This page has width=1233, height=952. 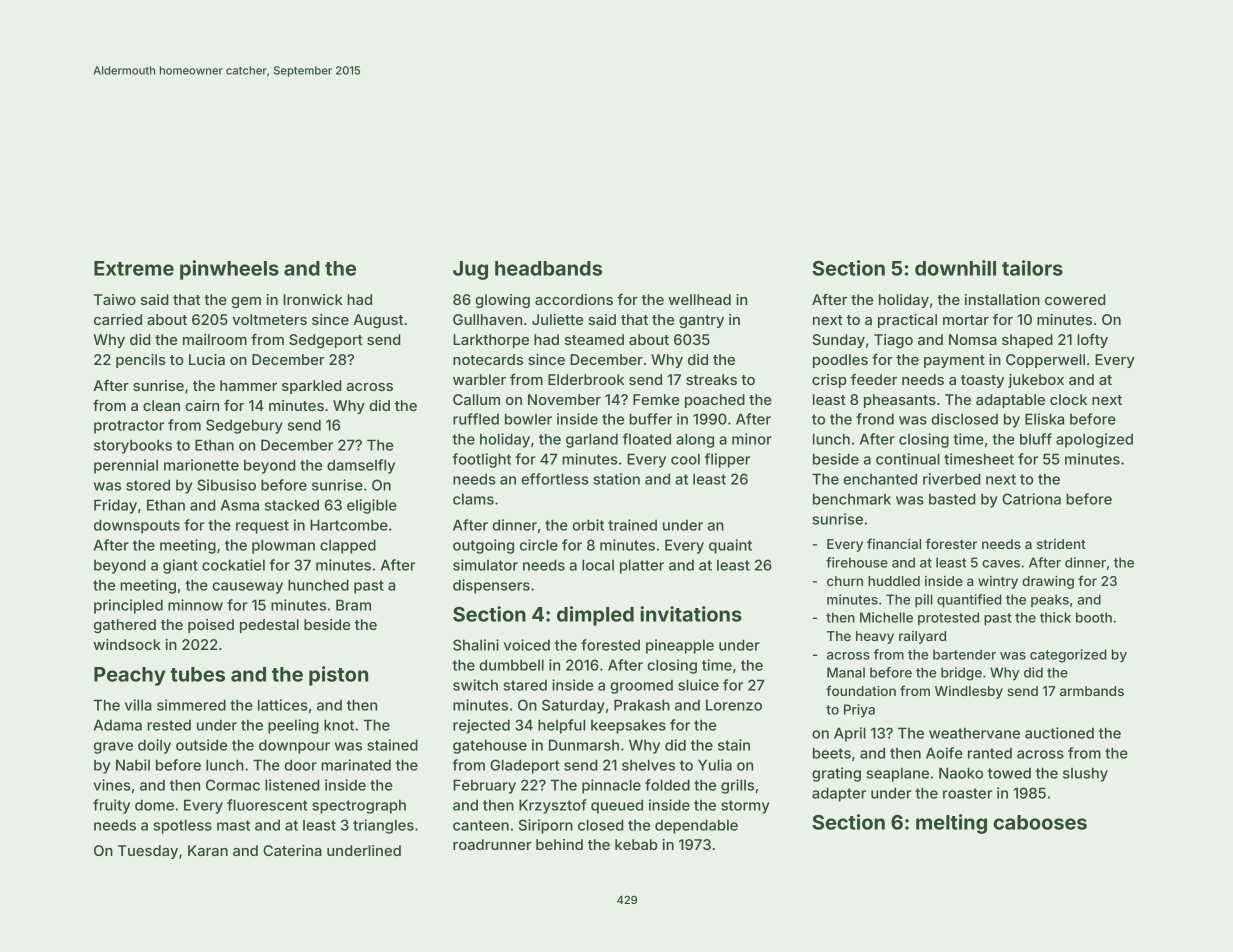 What do you see at coordinates (696, 826) in the page?
I see `dependable` at bounding box center [696, 826].
